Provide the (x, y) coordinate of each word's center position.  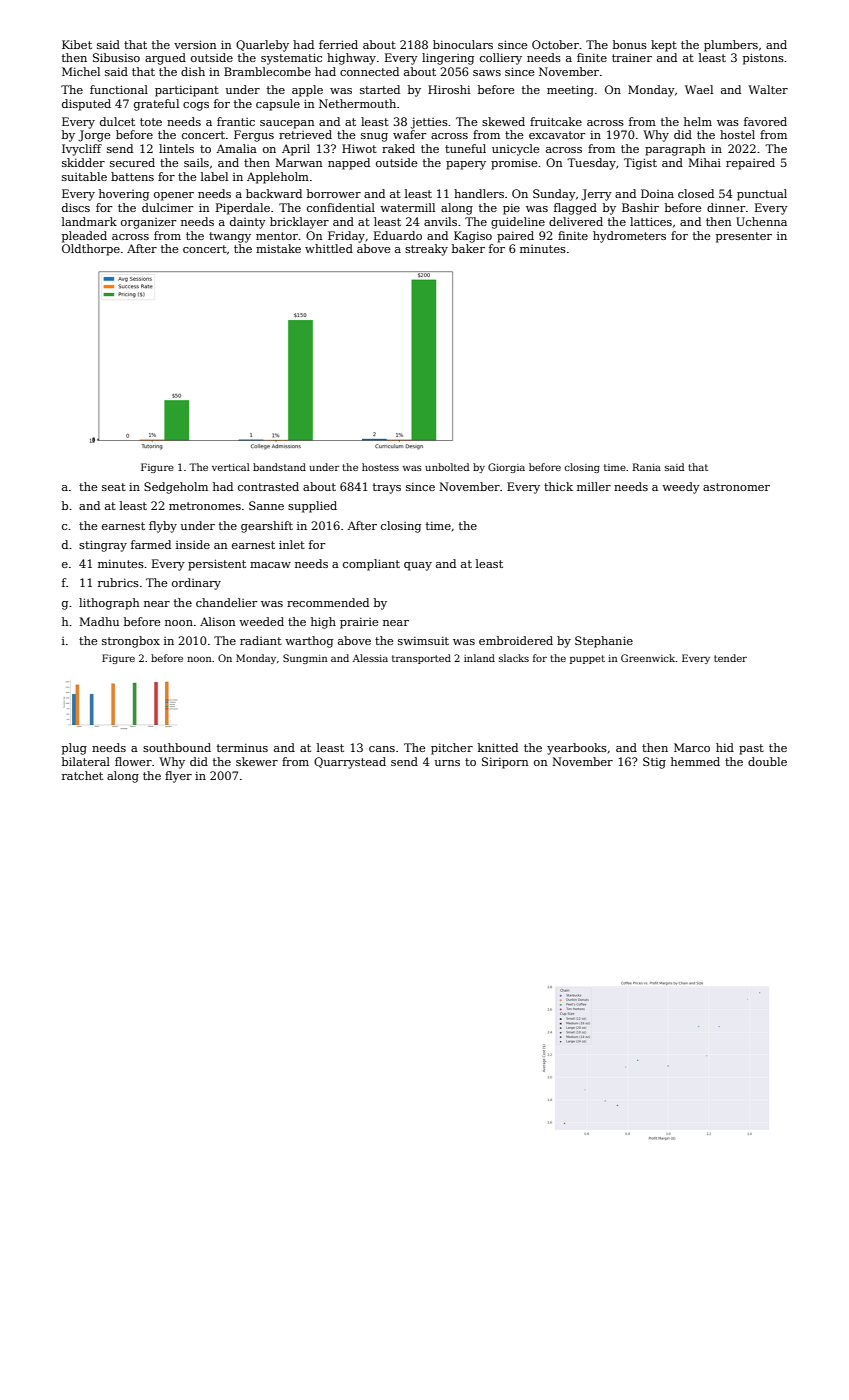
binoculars (463, 44)
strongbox (131, 642)
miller (594, 486)
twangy (230, 237)
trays (387, 488)
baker (468, 248)
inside (193, 544)
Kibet (77, 44)
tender (730, 658)
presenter (744, 237)
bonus (630, 44)
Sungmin (305, 659)
